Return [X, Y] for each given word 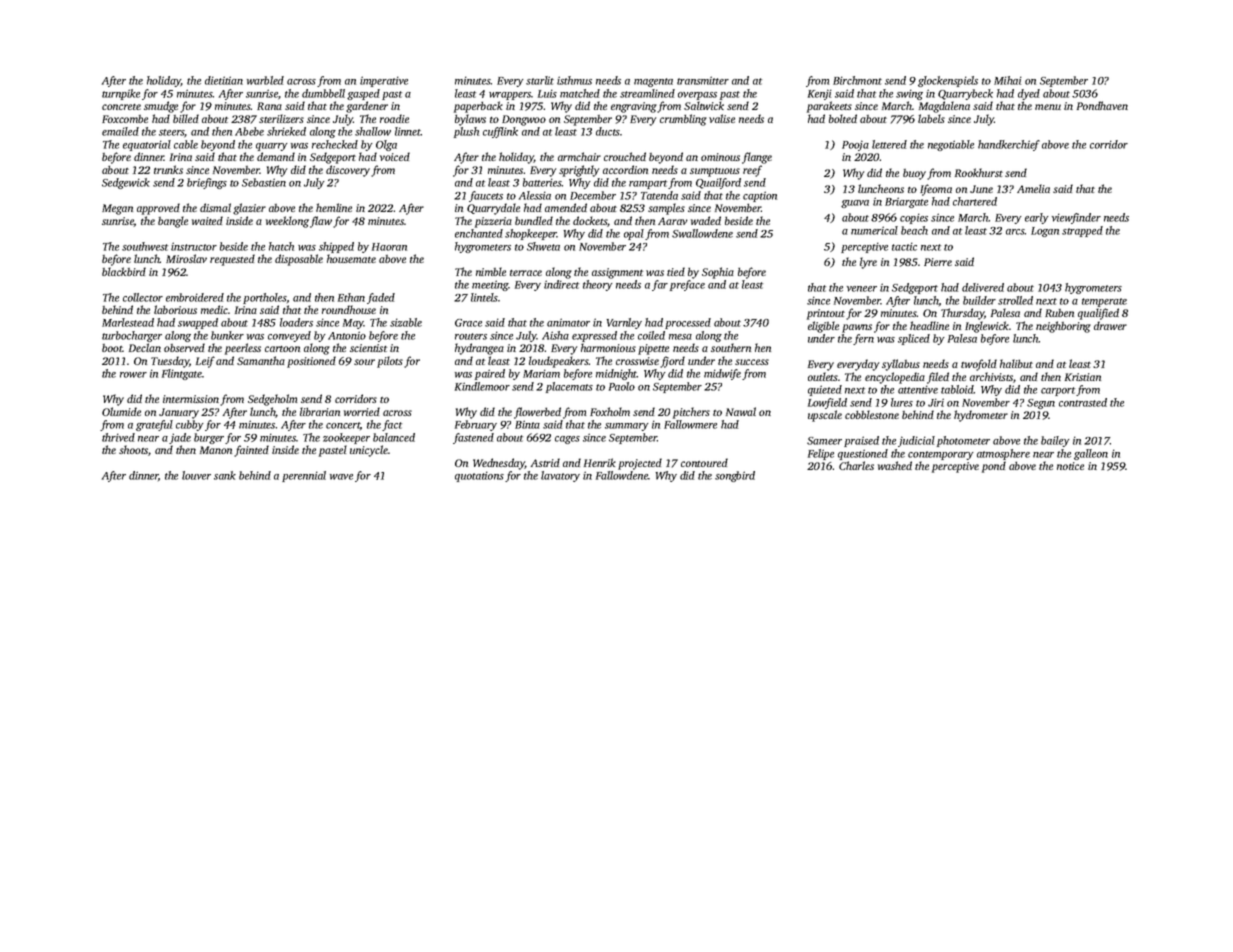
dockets [590, 220]
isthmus [574, 80]
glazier [249, 209]
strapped [1082, 231]
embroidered [195, 297]
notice [1070, 466]
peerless [243, 349]
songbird [735, 476]
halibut [1016, 363]
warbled [265, 80]
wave [341, 477]
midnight [616, 374]
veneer [862, 289]
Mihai [1008, 80]
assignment [617, 273]
